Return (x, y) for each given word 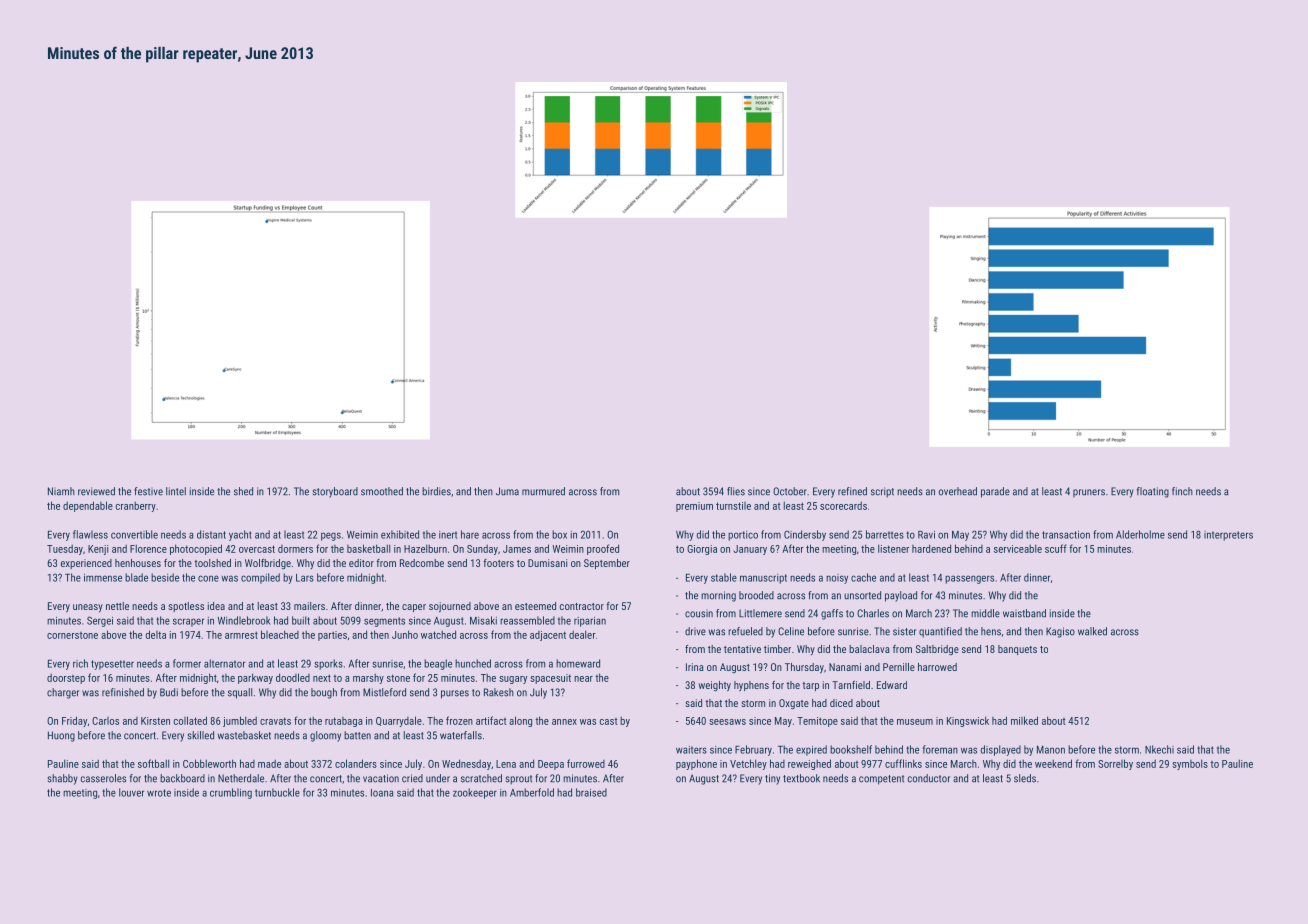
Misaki (483, 620)
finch (1182, 491)
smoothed (382, 491)
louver (131, 792)
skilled (201, 735)
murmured (543, 491)
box (559, 534)
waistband (1024, 613)
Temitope (817, 722)
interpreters (1228, 536)
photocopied (196, 549)
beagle (438, 664)
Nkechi (1159, 749)
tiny (772, 779)
